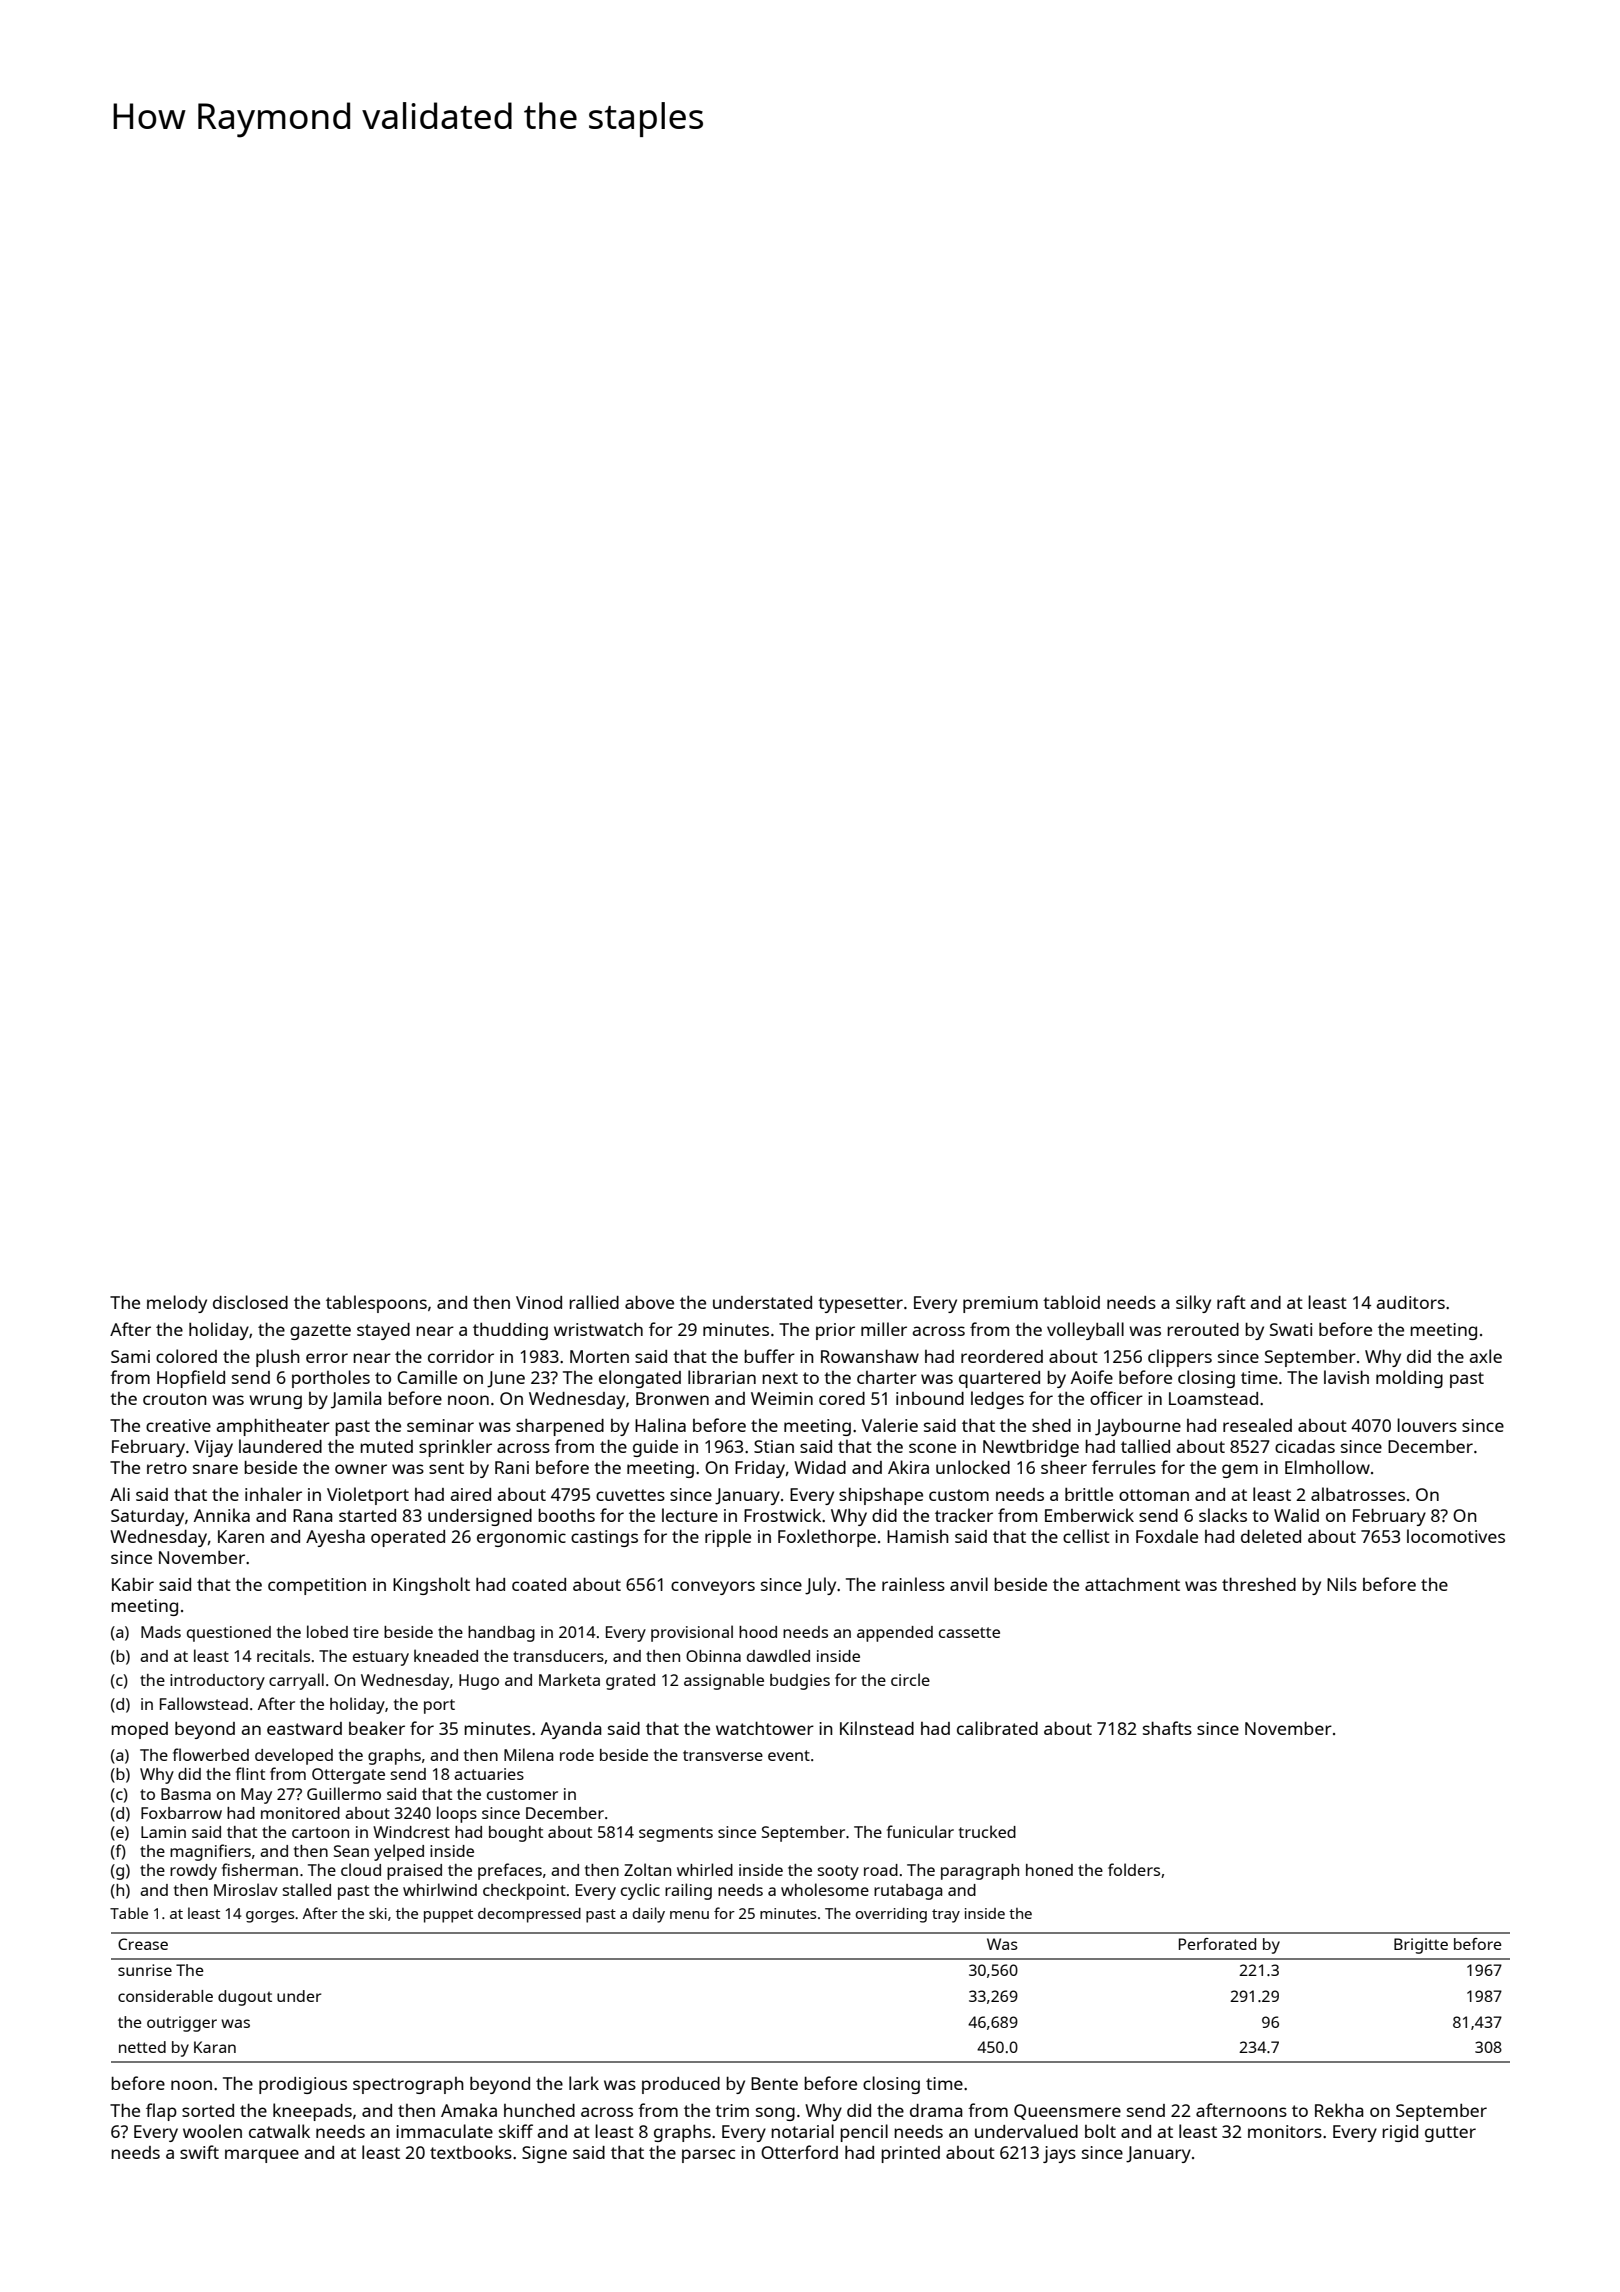 Image resolution: width=1620 pixels, height=2292 pixels. I want to click on Brigitte, so click(1421, 1946).
